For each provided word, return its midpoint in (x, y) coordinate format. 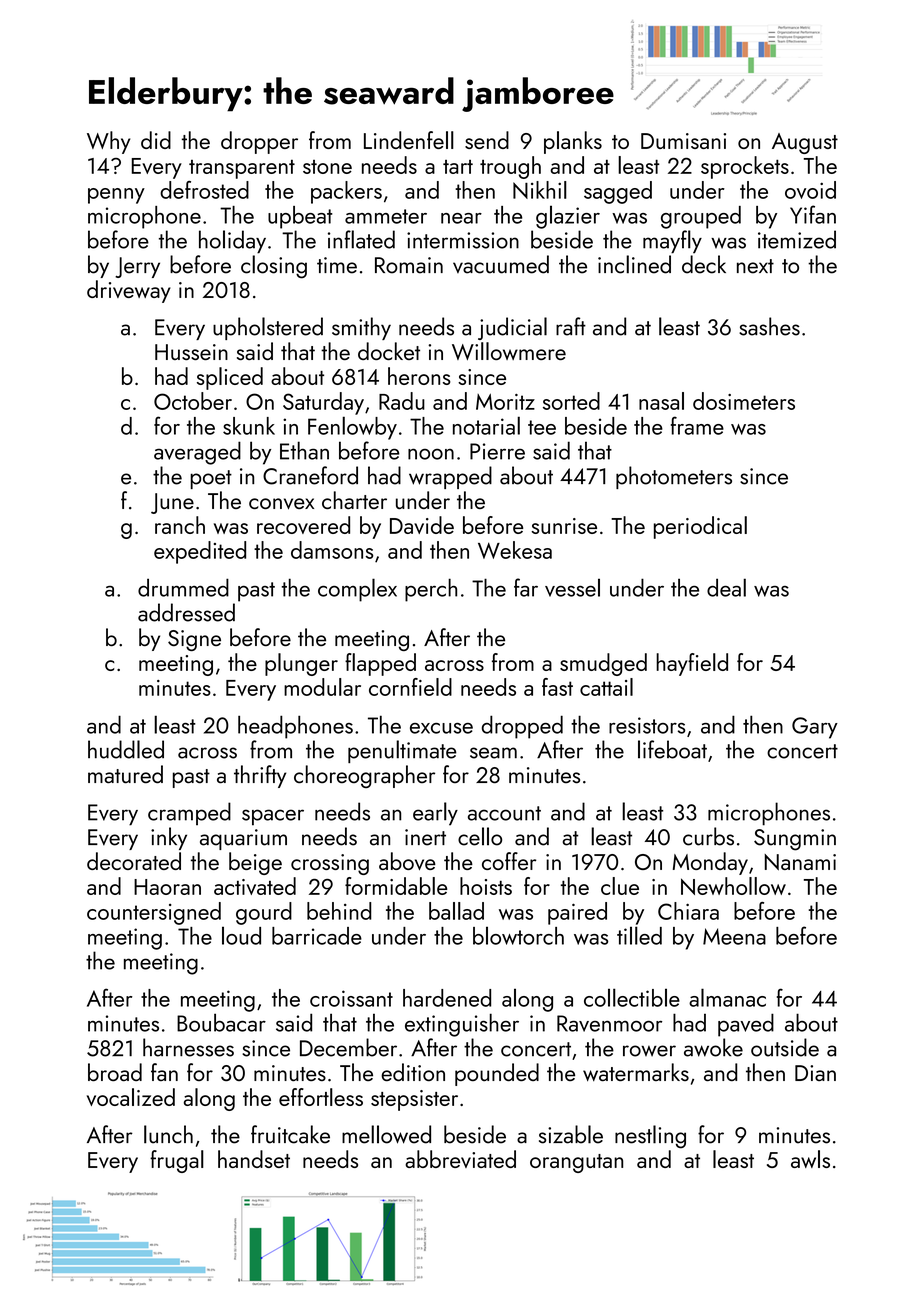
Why (108, 142)
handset (254, 1159)
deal (726, 587)
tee (542, 427)
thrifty (260, 776)
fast (557, 687)
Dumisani (683, 141)
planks (573, 142)
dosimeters (744, 401)
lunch (168, 1134)
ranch (180, 525)
